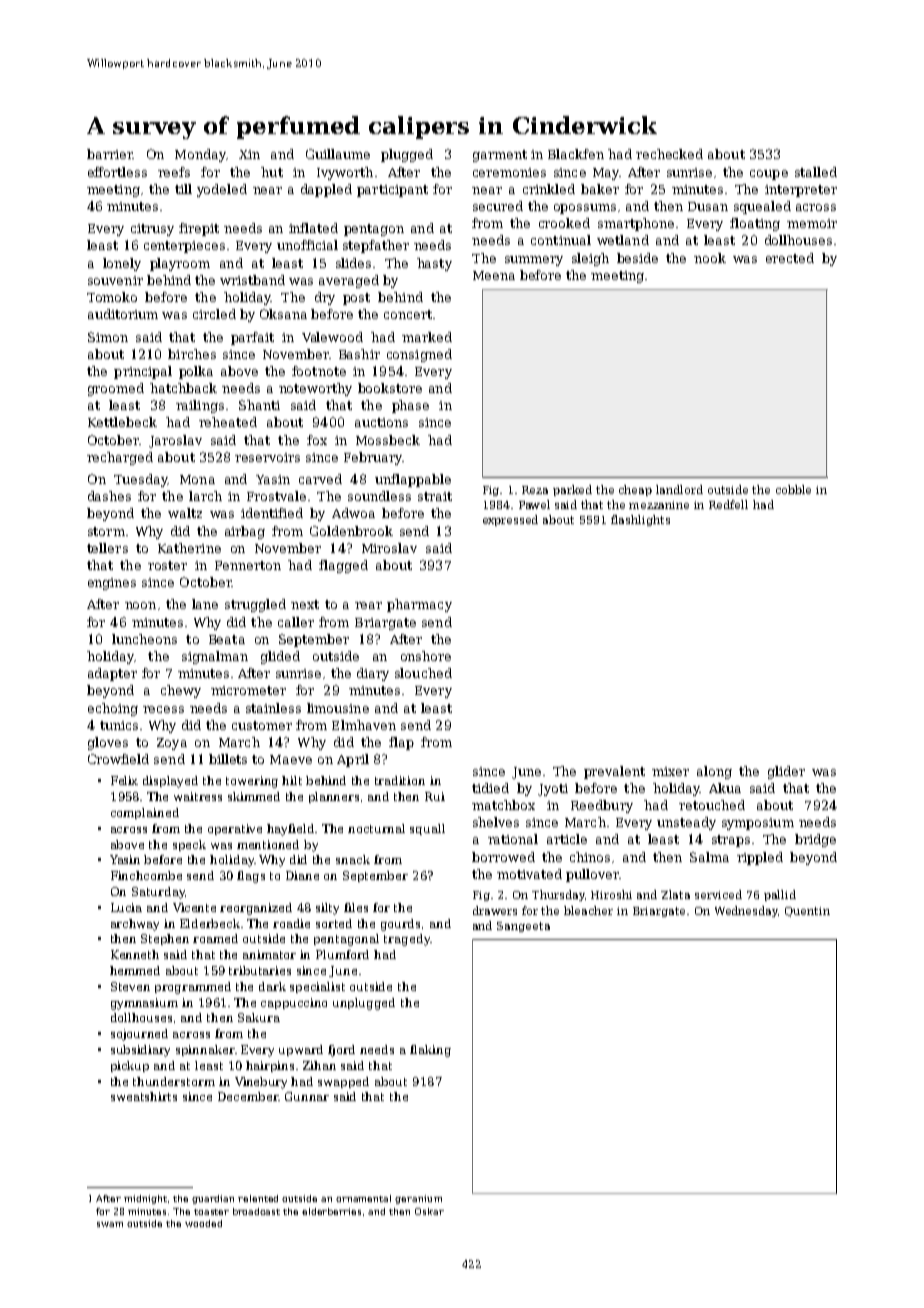 Image resolution: width=924 pixels, height=1308 pixels. Describe the element at coordinates (203, 1223) in the image. I see `wooded` at that location.
